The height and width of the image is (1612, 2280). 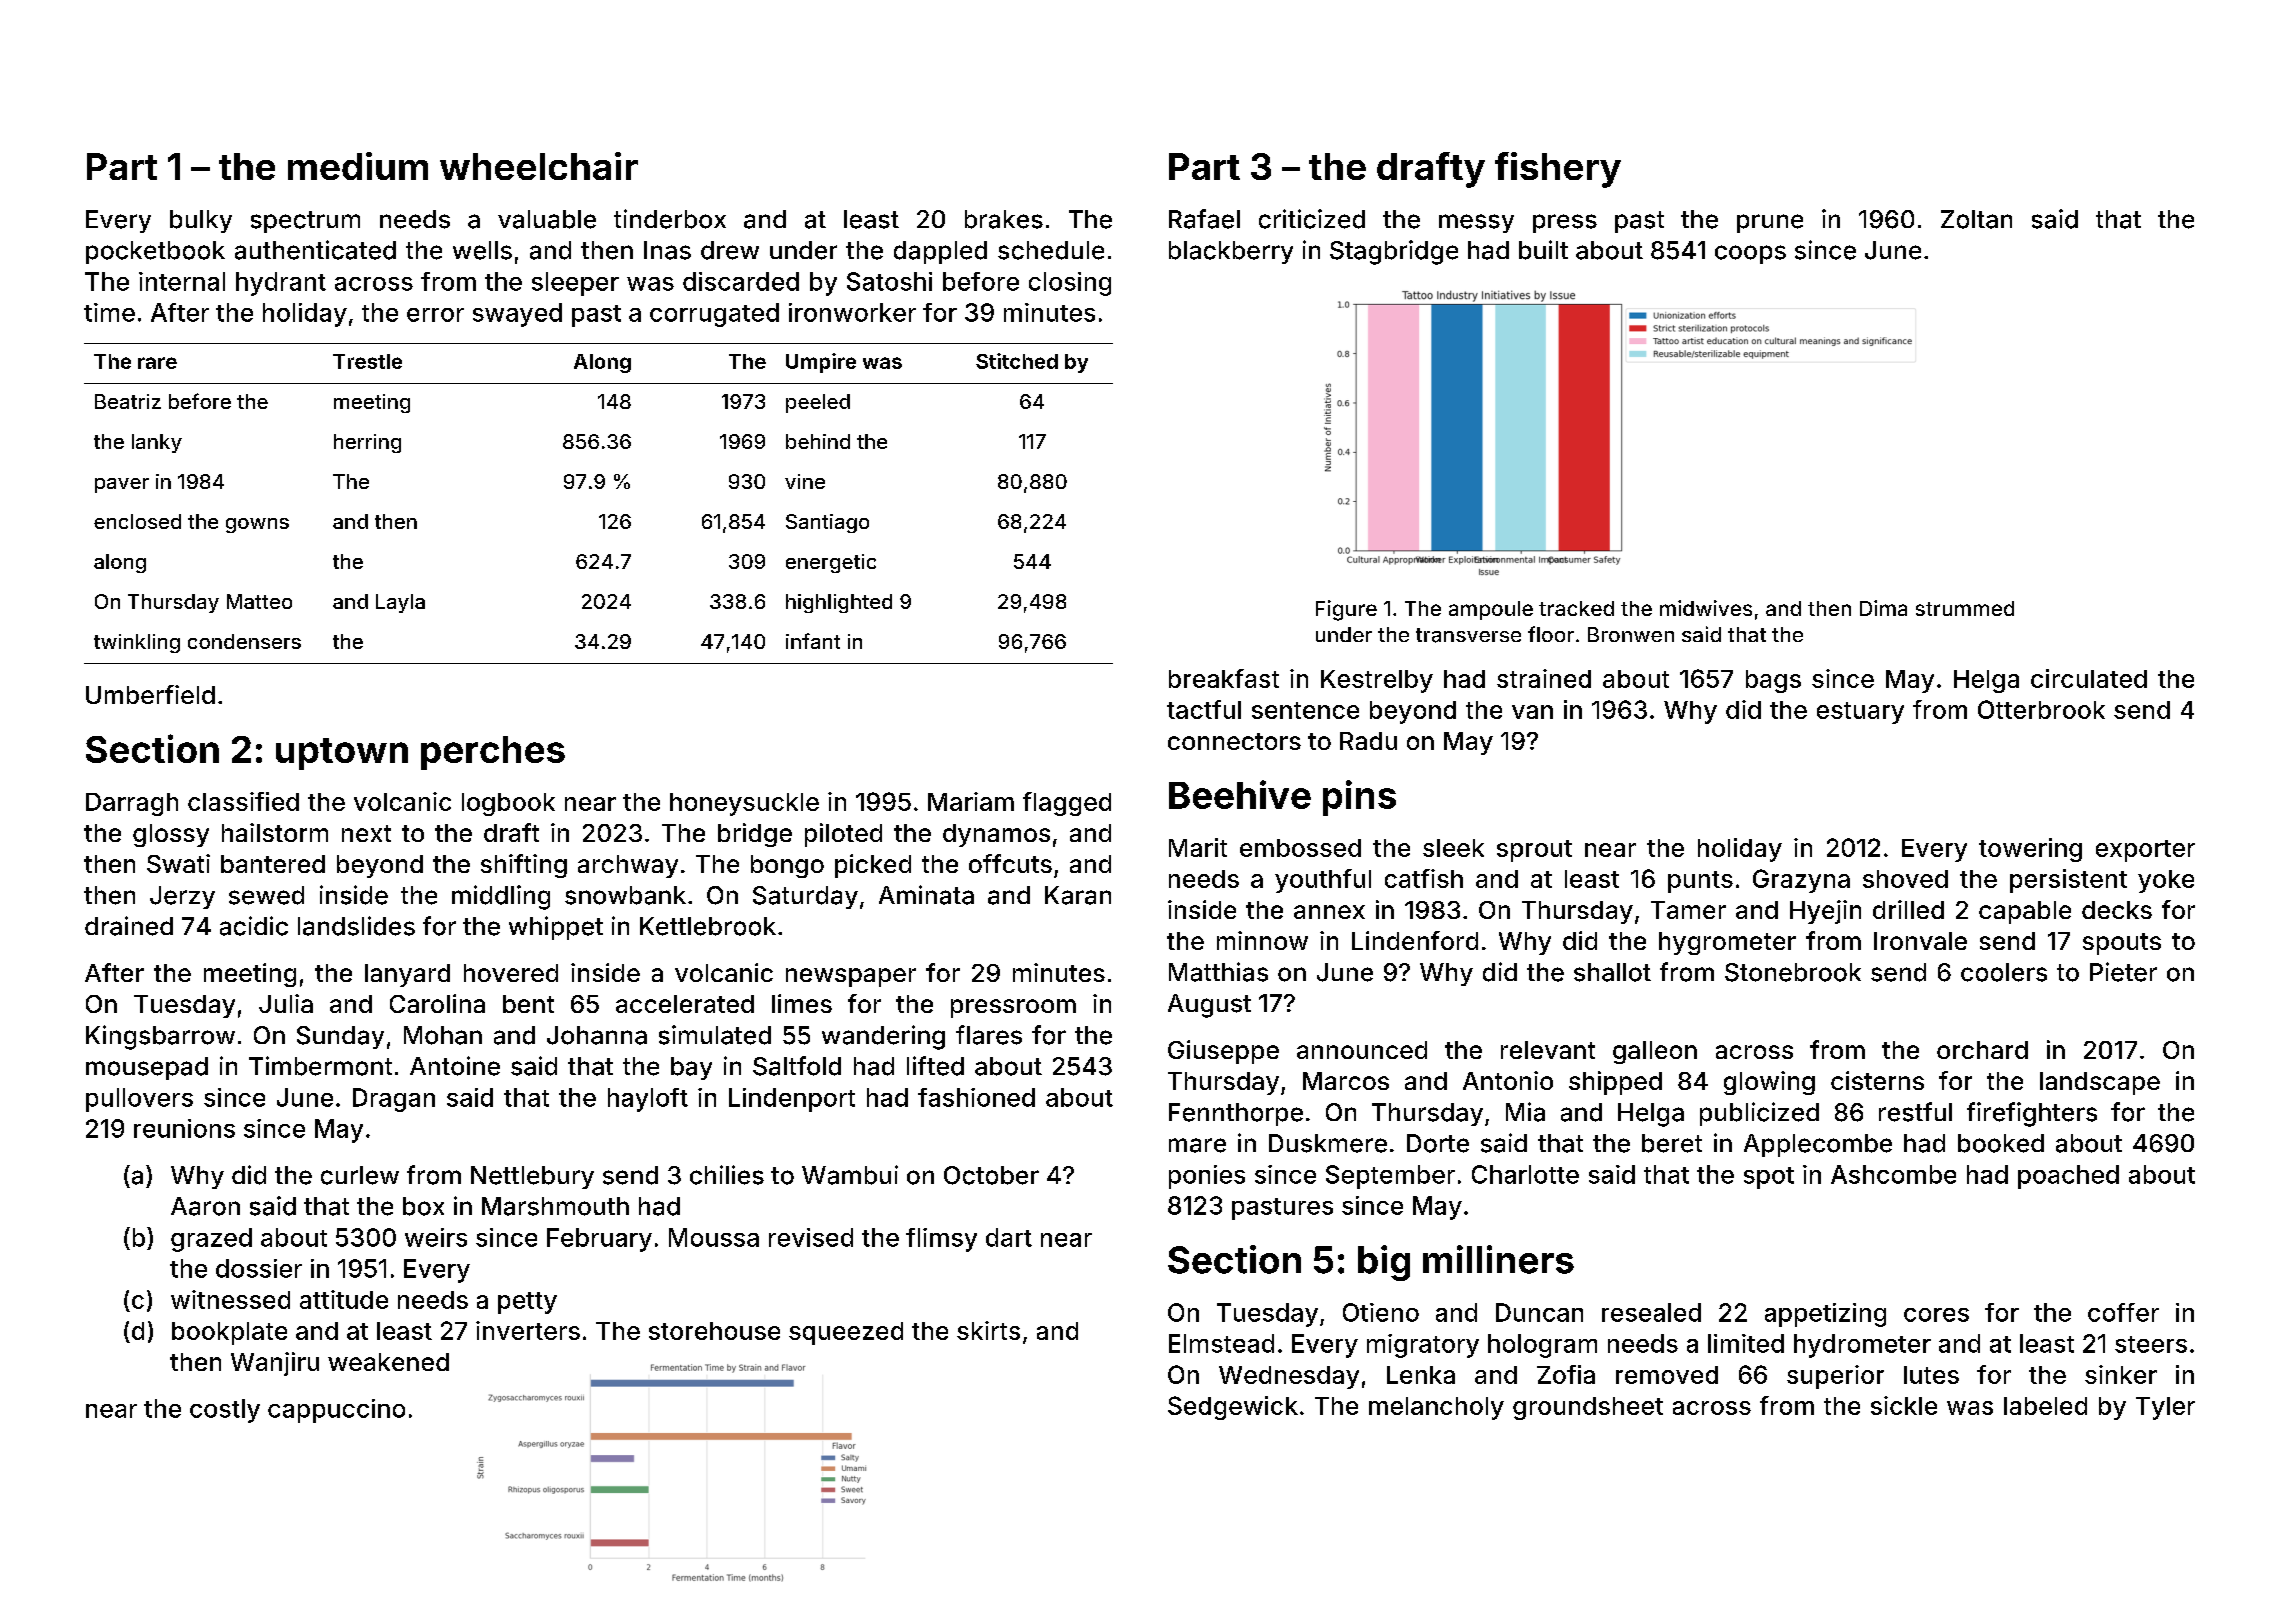 What do you see at coordinates (1558, 170) in the image?
I see `fishery` at bounding box center [1558, 170].
